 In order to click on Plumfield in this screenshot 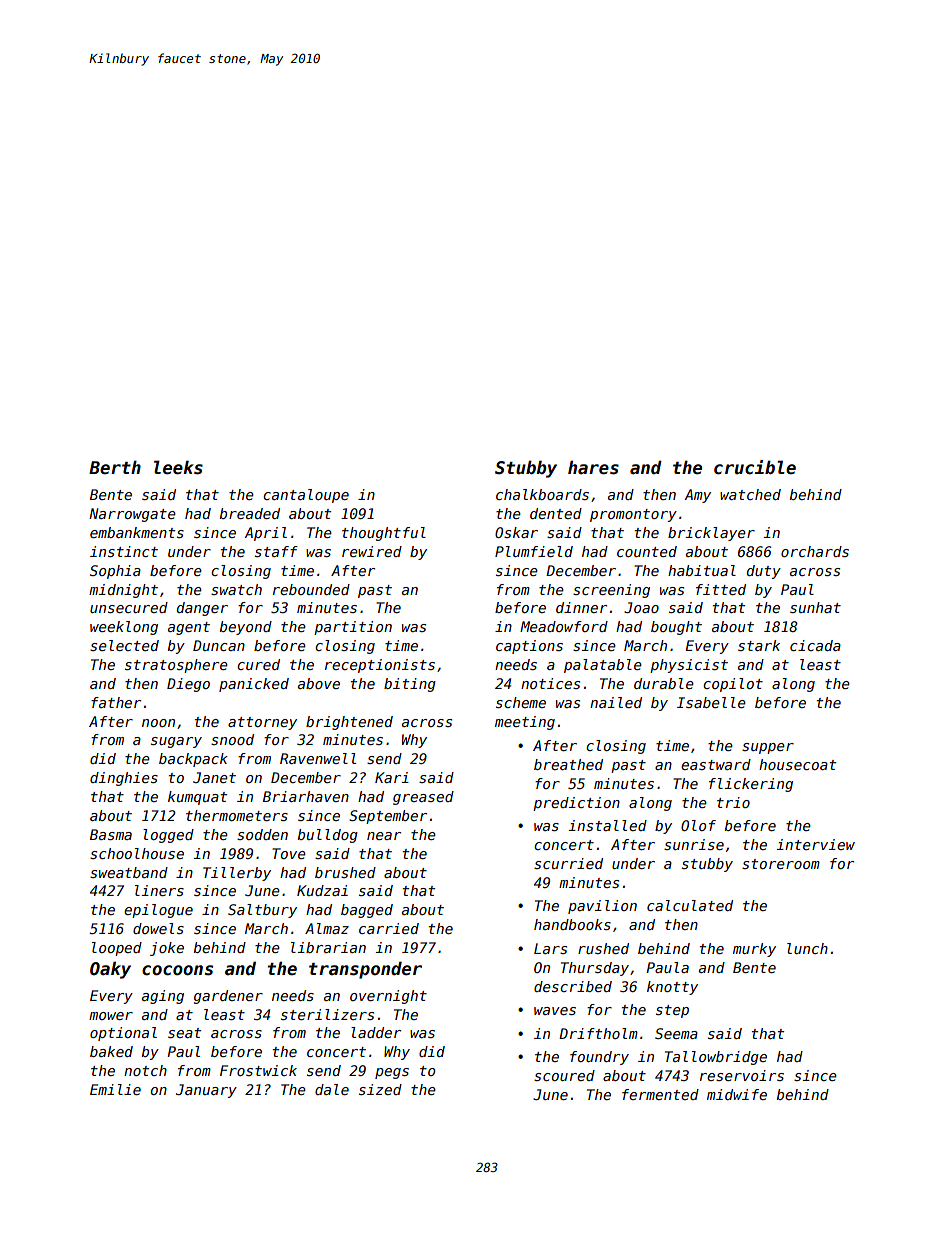, I will do `click(534, 551)`.
